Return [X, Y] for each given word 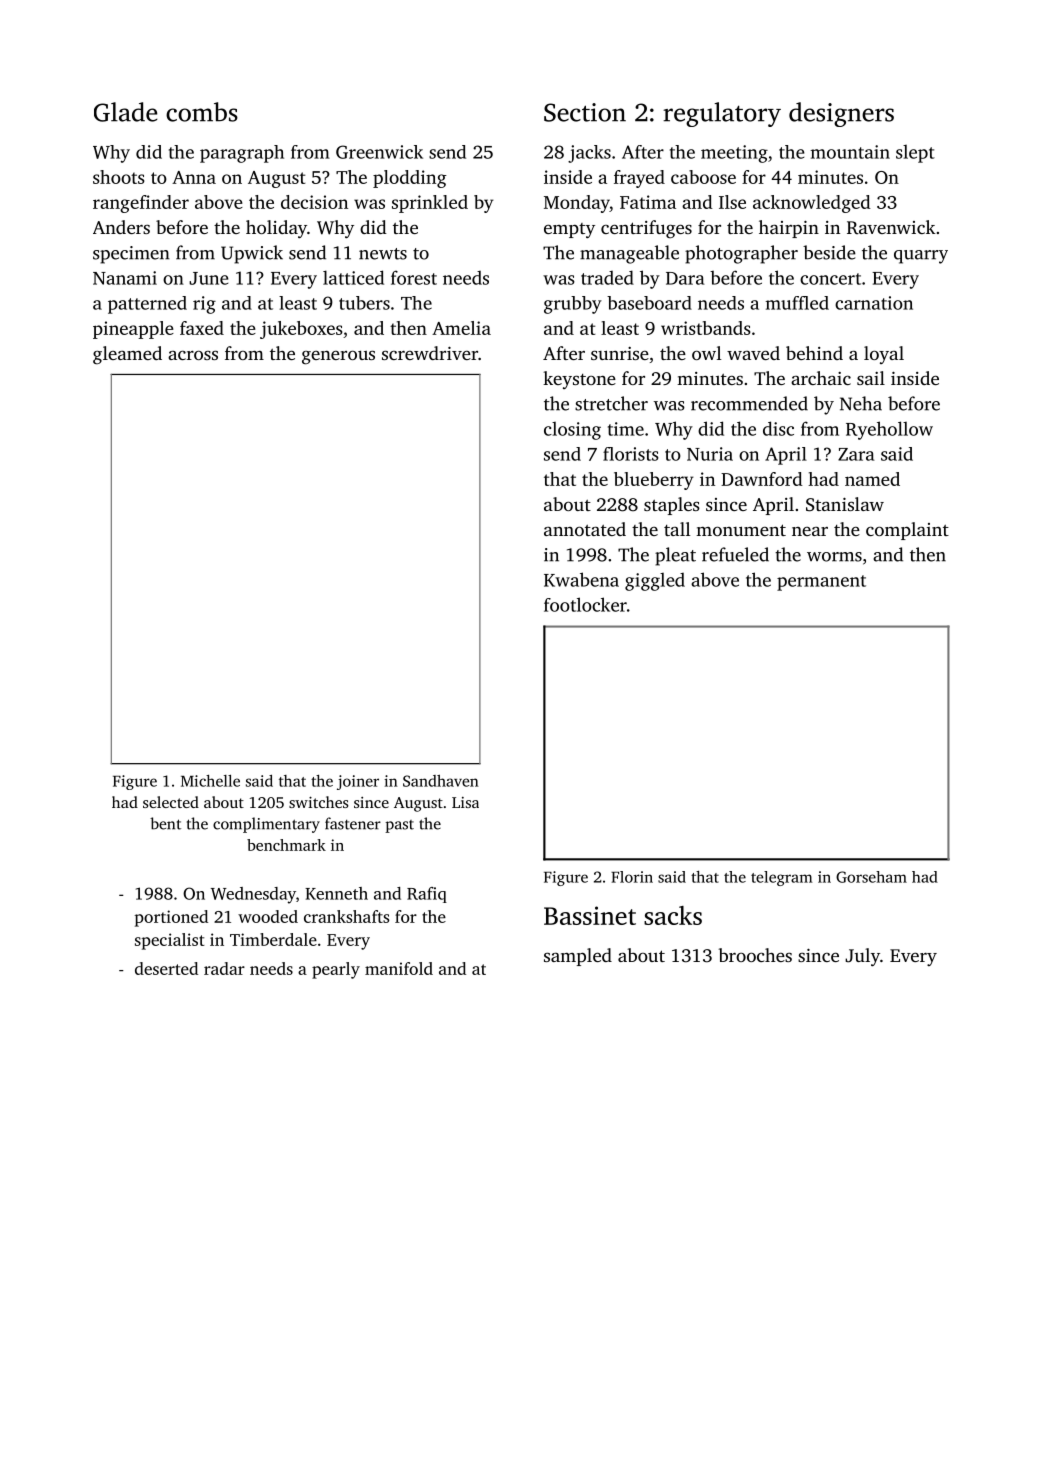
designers [841, 114]
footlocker [585, 604]
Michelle [210, 781]
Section [585, 112]
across [193, 355]
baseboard [649, 303]
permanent [821, 583]
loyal [884, 355]
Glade [125, 112]
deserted [166, 968]
